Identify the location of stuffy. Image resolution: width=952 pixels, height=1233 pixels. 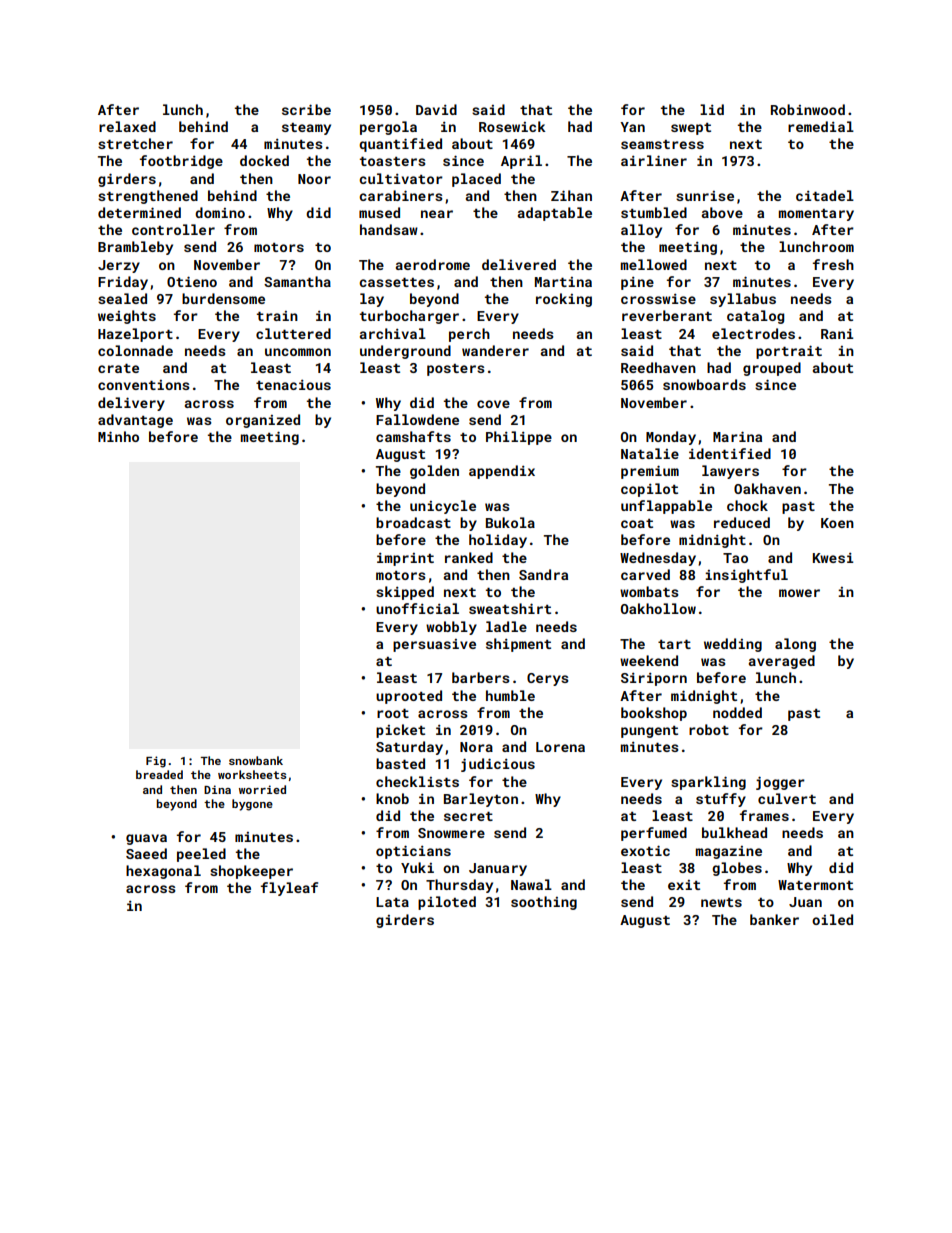
(721, 800).
